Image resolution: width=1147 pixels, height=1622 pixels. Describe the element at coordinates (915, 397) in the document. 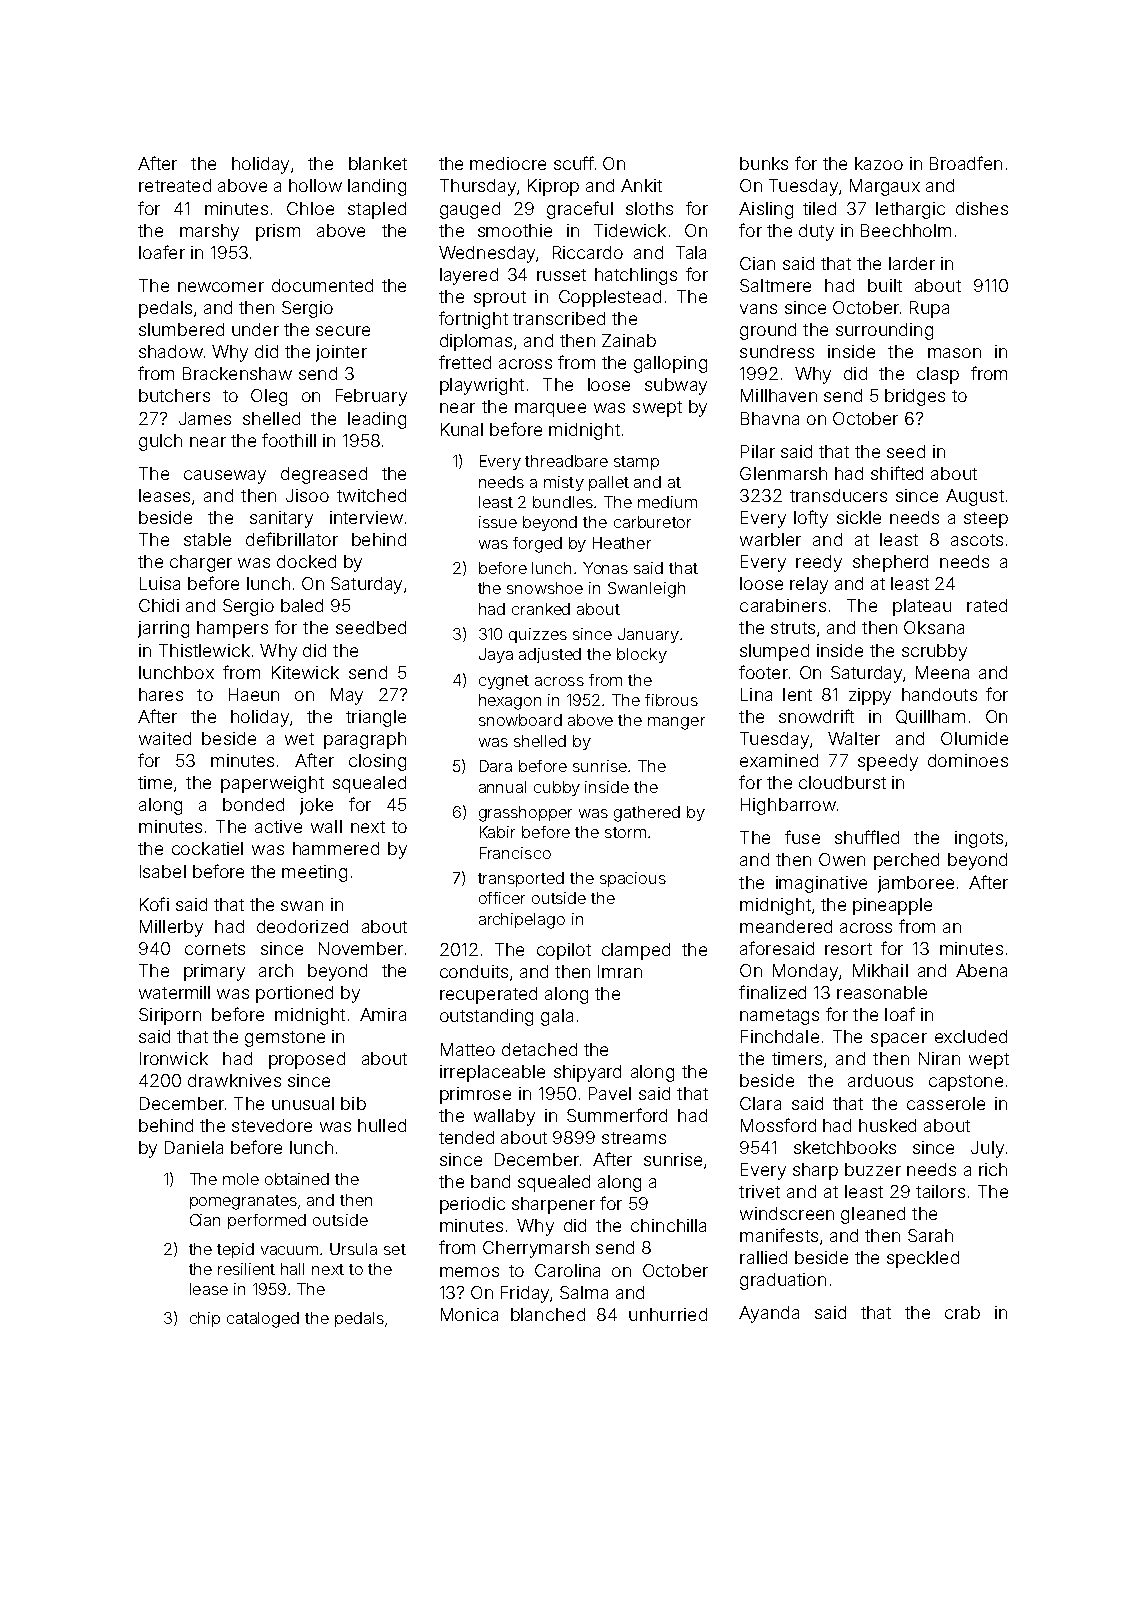

I see `bridges` at that location.
